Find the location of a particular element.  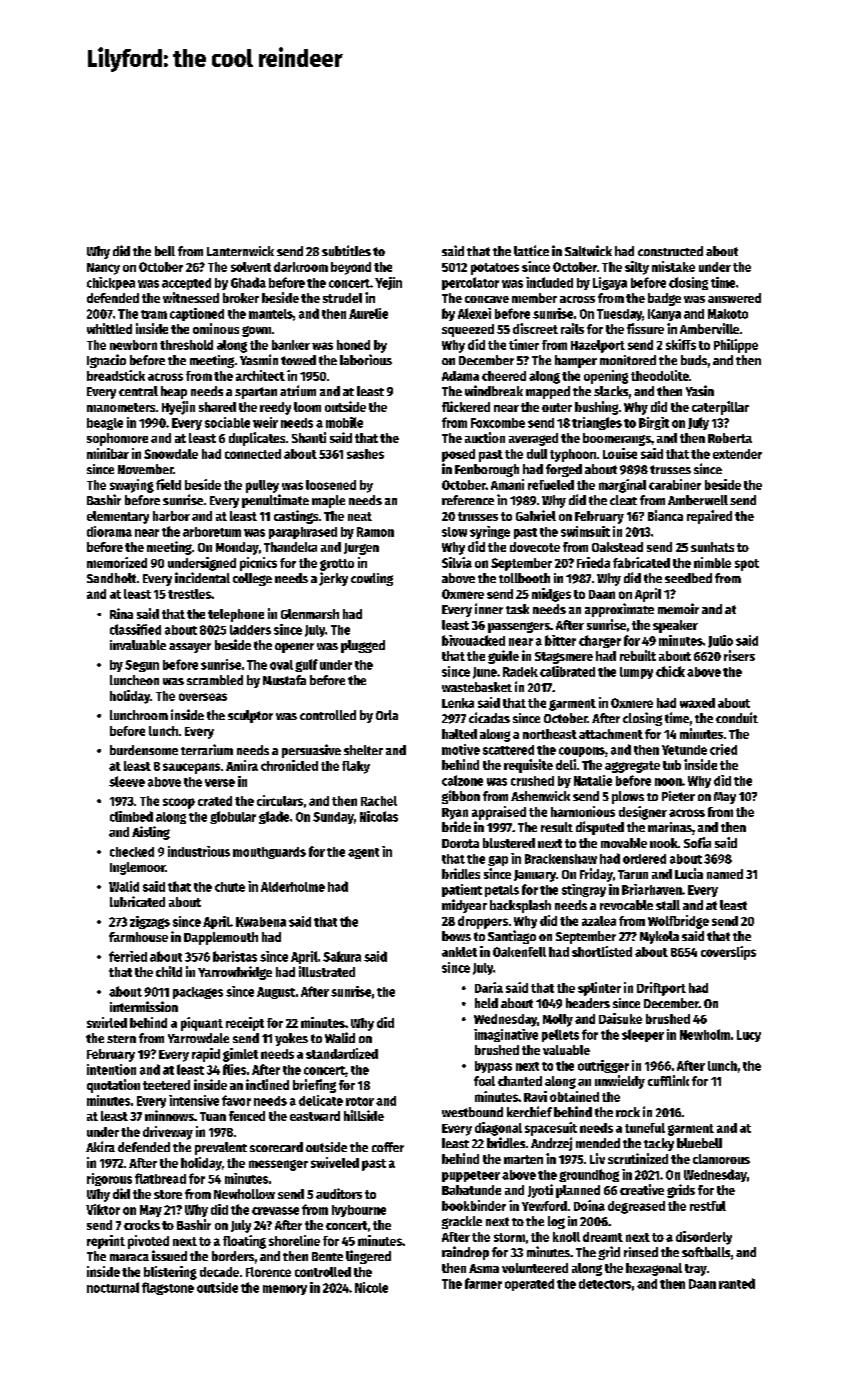

cried is located at coordinates (723, 749).
